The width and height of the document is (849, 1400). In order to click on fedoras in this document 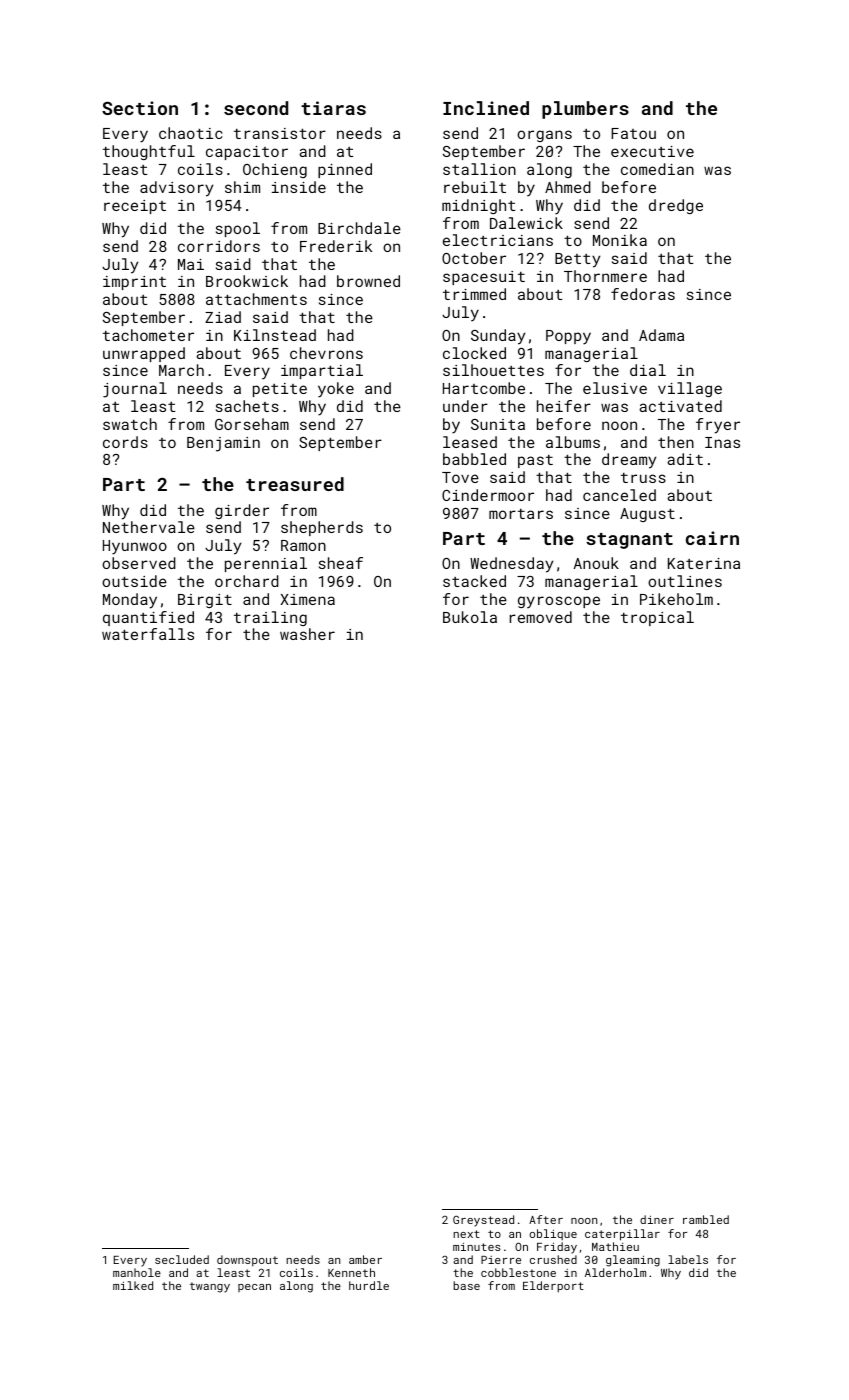, I will do `click(643, 294)`.
